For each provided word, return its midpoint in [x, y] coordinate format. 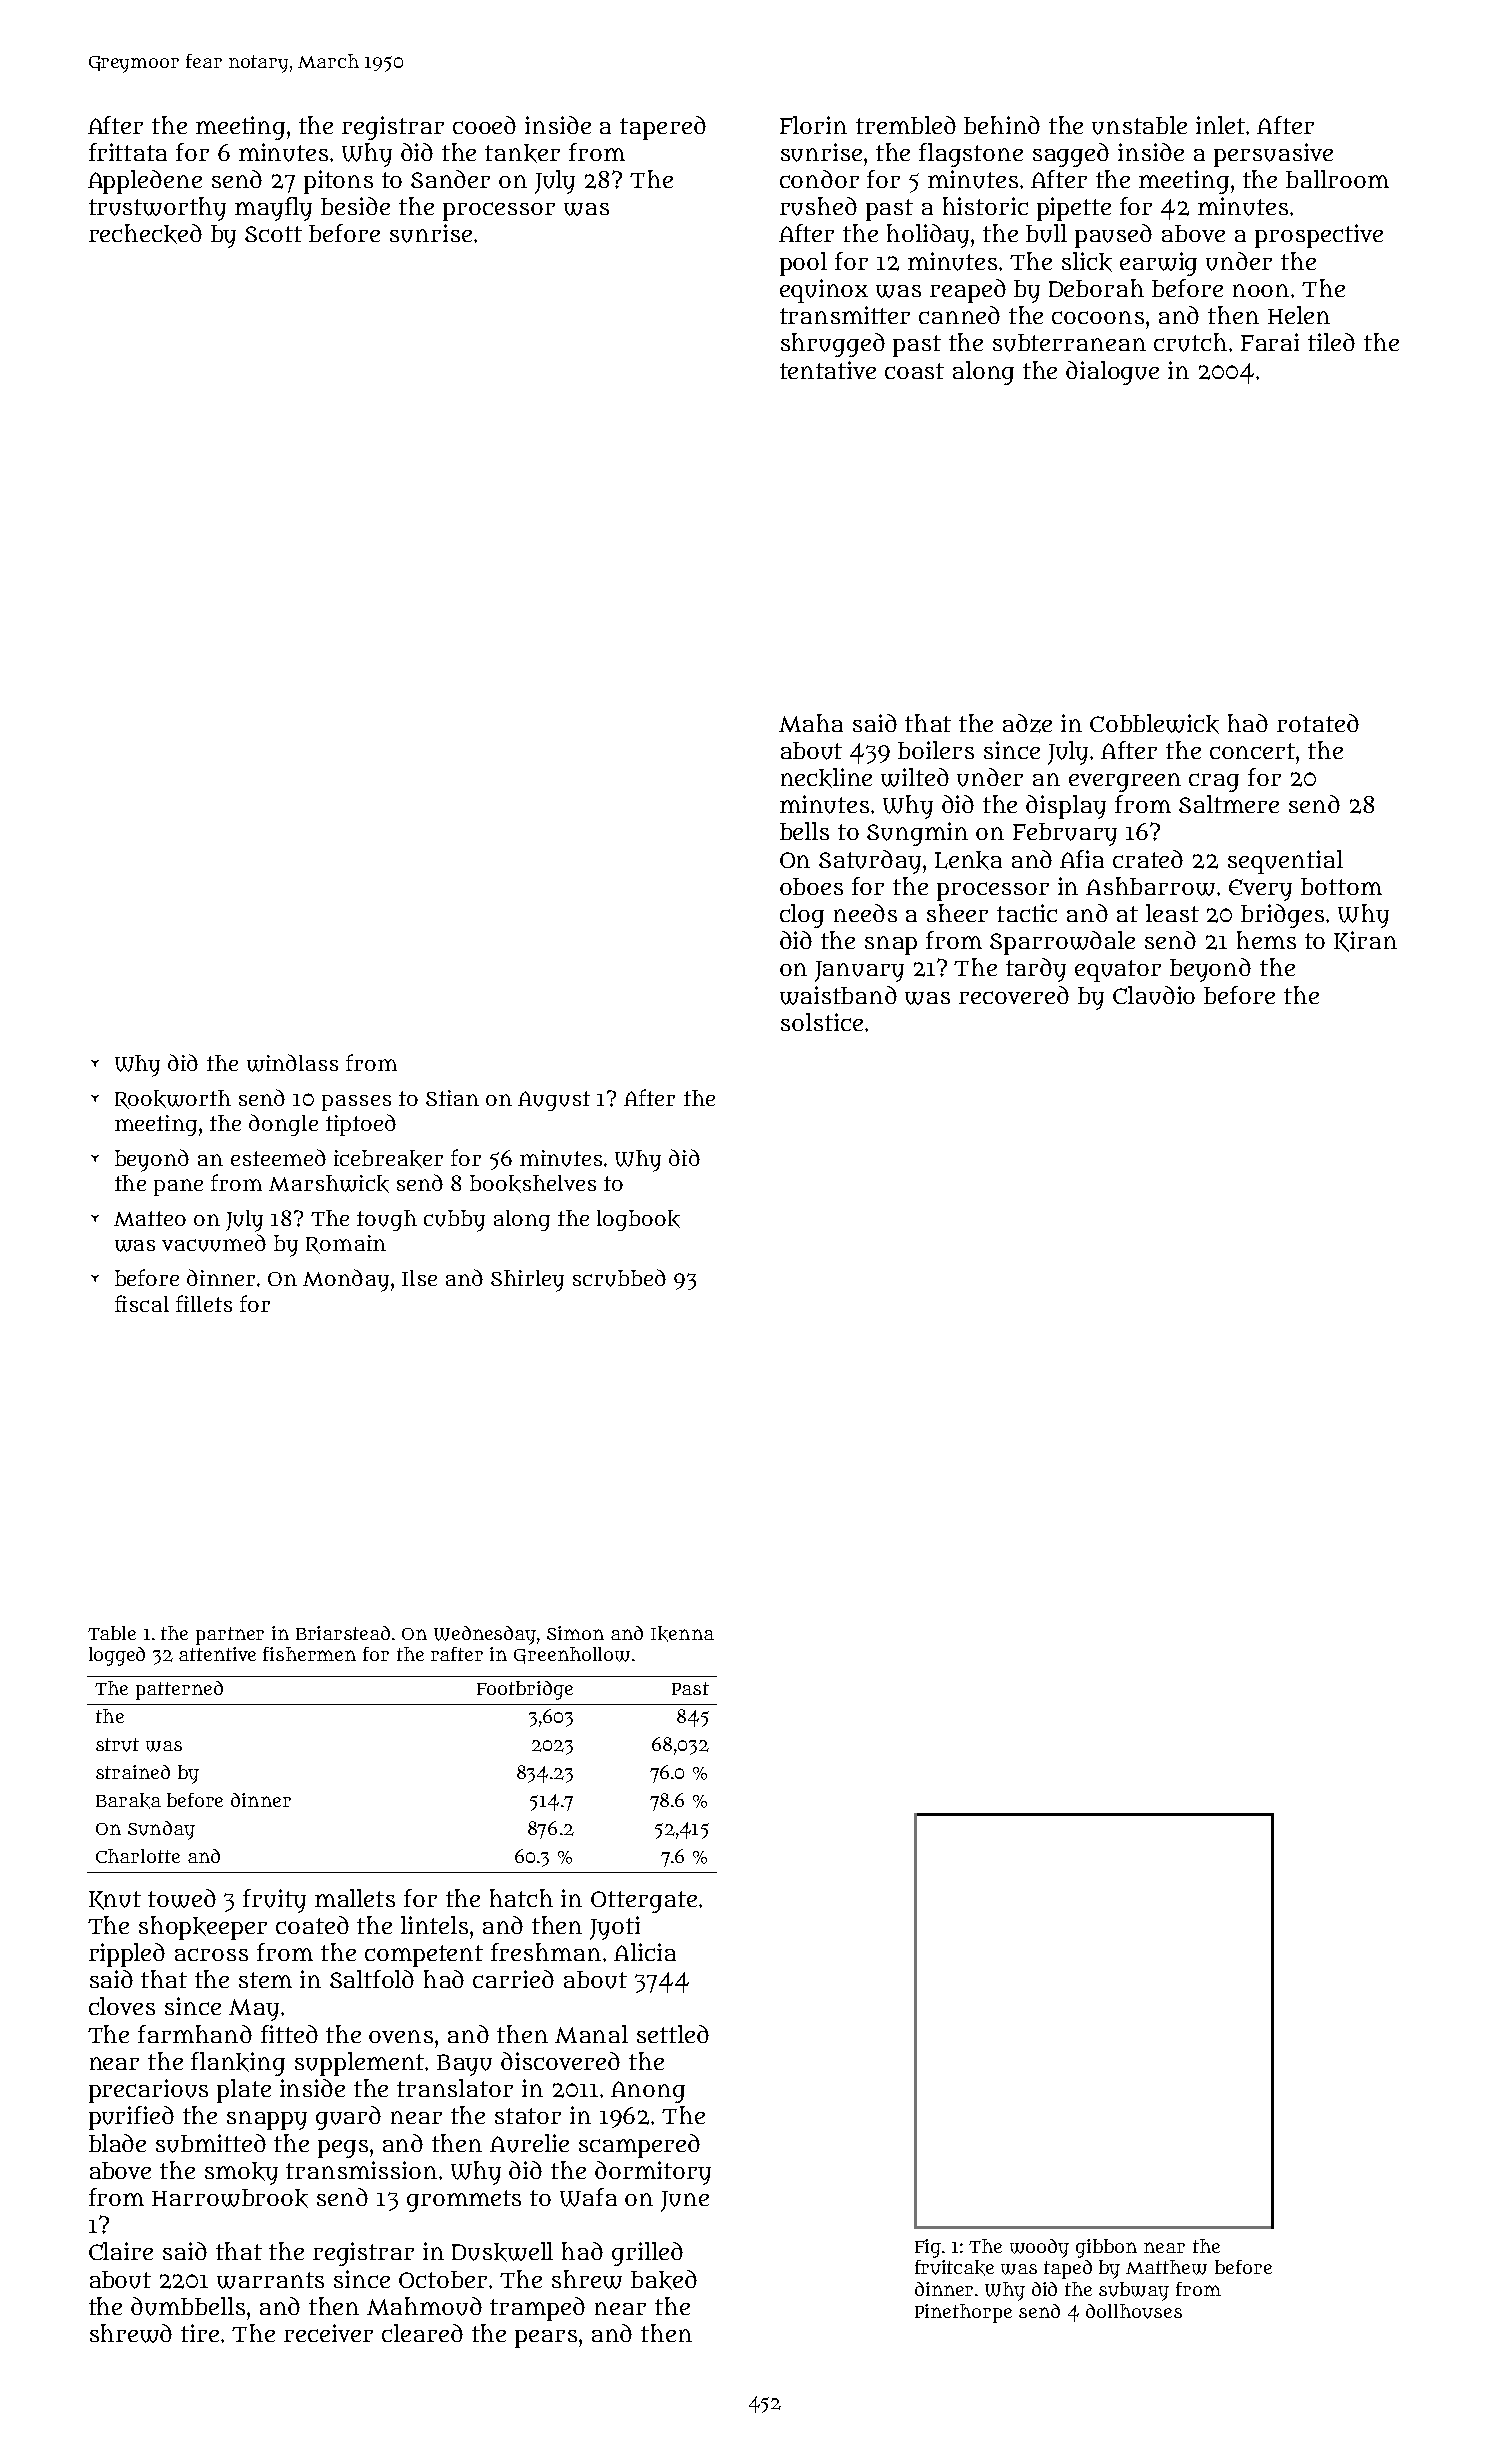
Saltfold [372, 1979]
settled [673, 2034]
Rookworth [173, 1099]
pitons [338, 182]
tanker [522, 153]
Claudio [1154, 995]
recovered [1014, 995]
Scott [273, 234]
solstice [822, 1022]
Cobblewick [1154, 724]
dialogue [1112, 373]
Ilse [419, 1278]
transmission [361, 2170]
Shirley [527, 1281]
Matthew [1166, 2267]
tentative [828, 370]
